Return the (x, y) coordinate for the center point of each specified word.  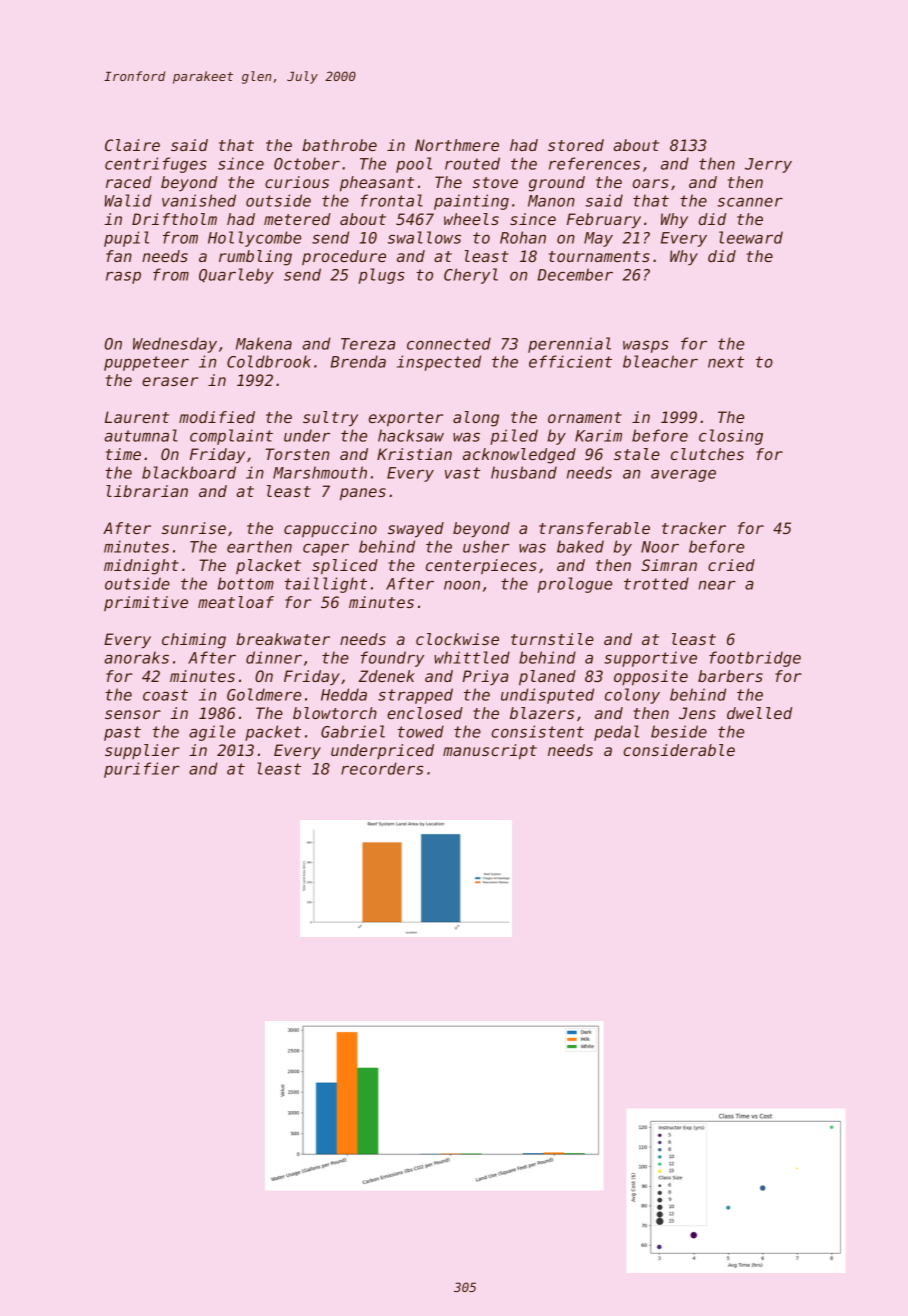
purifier (142, 770)
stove (495, 182)
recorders (382, 768)
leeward (751, 237)
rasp (123, 277)
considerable (679, 750)
